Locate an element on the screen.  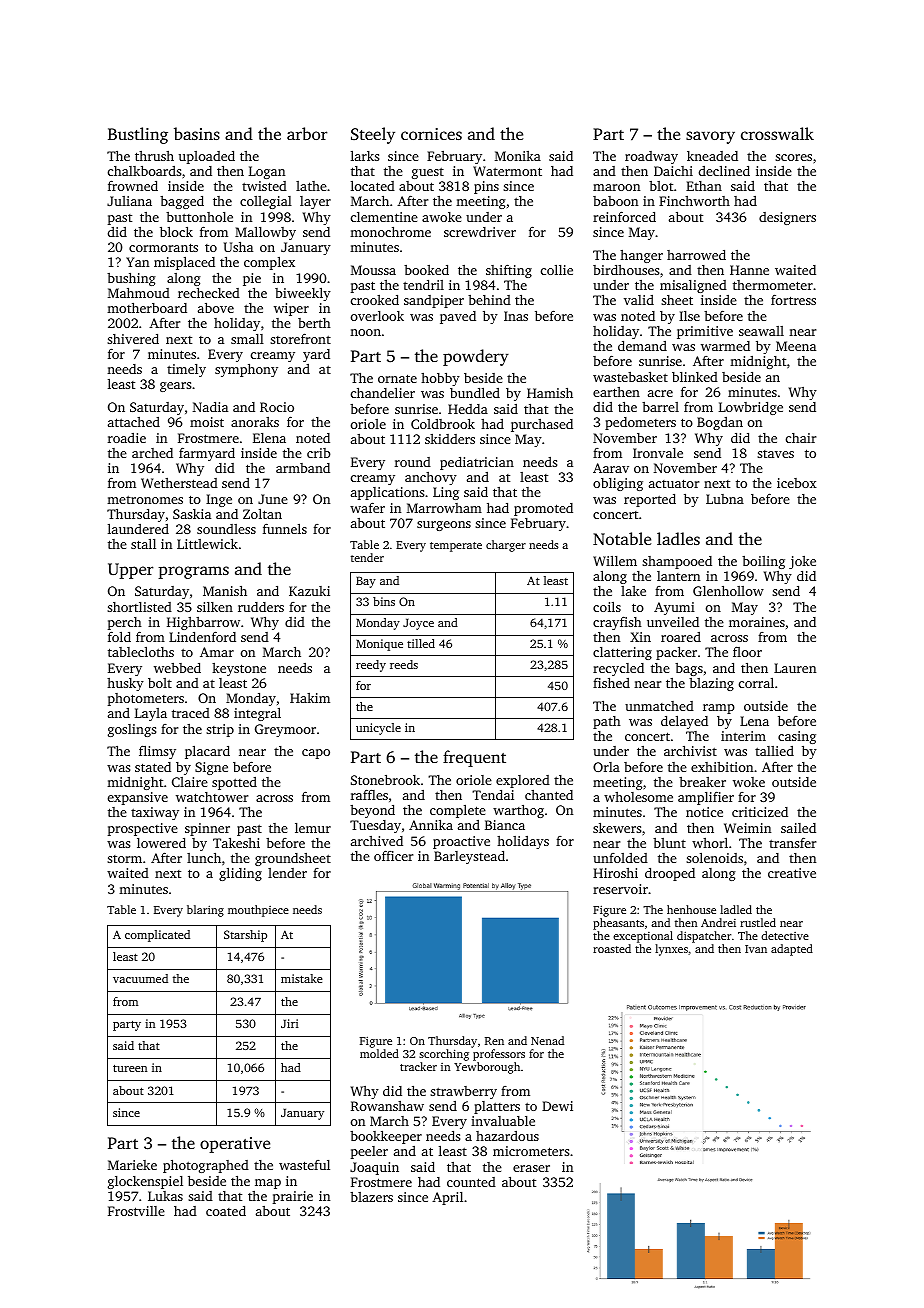
Lowbridge is located at coordinates (751, 408).
